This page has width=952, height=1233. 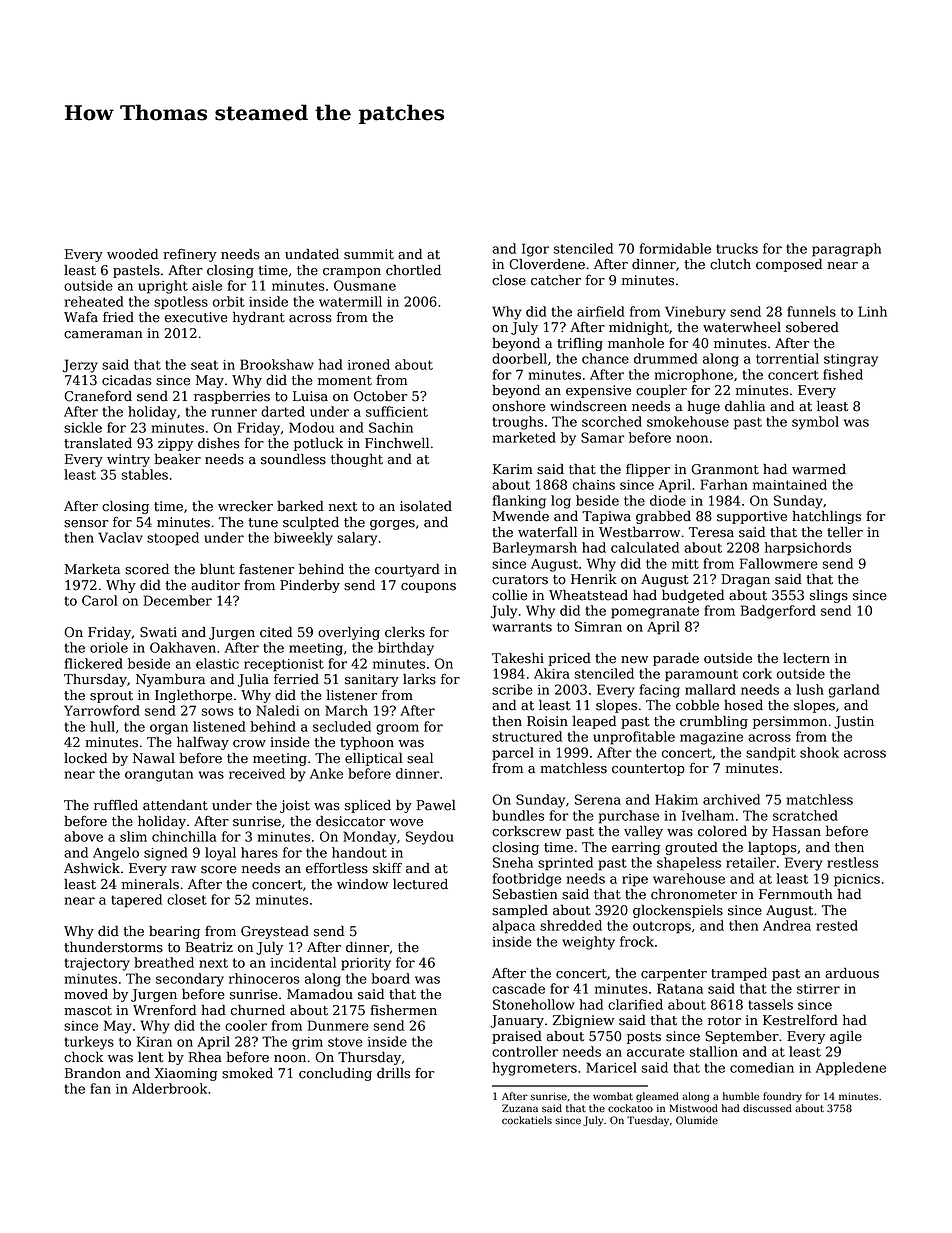 What do you see at coordinates (737, 248) in the page?
I see `trucks` at bounding box center [737, 248].
